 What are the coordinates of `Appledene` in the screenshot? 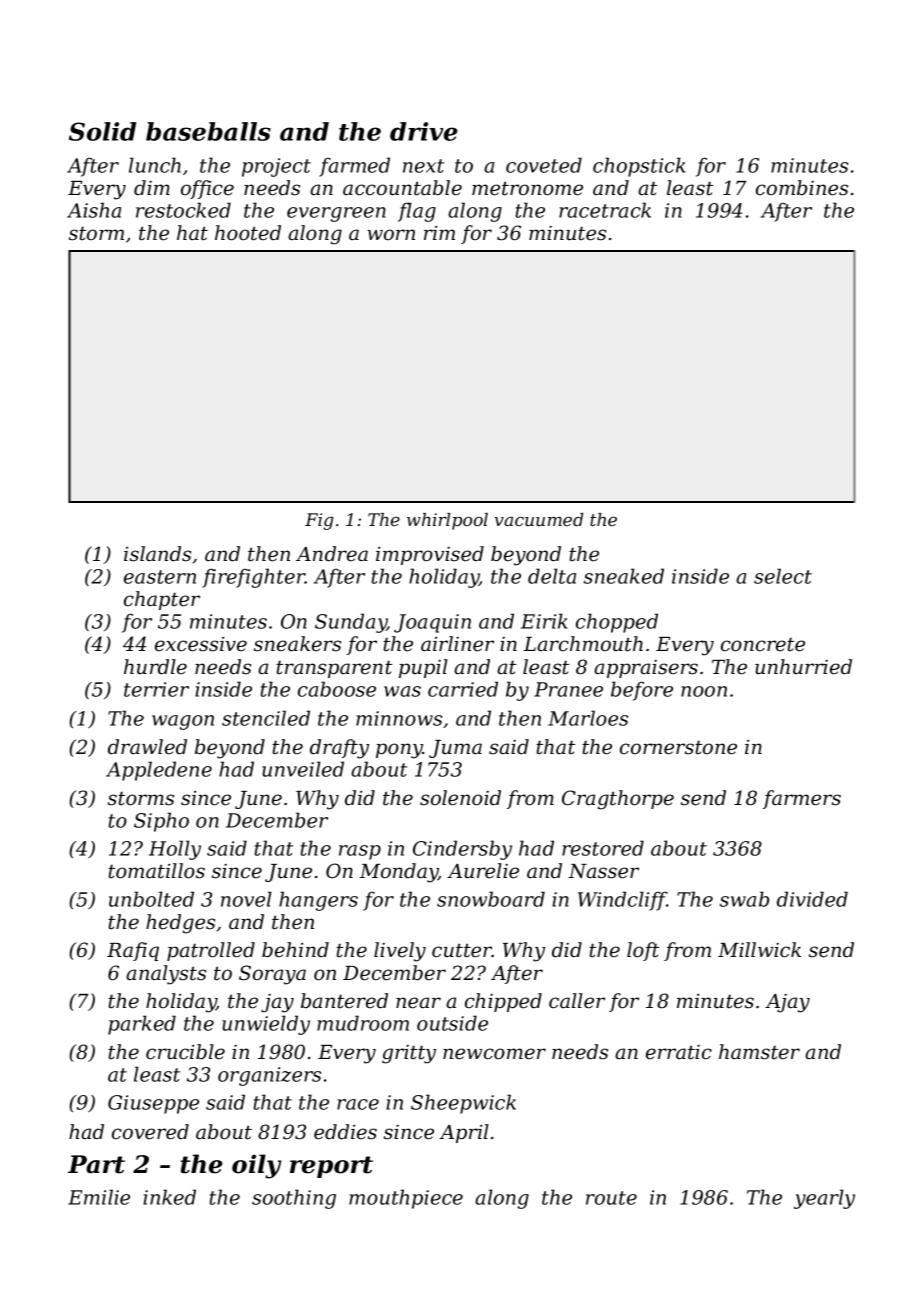 It's located at (159, 771).
